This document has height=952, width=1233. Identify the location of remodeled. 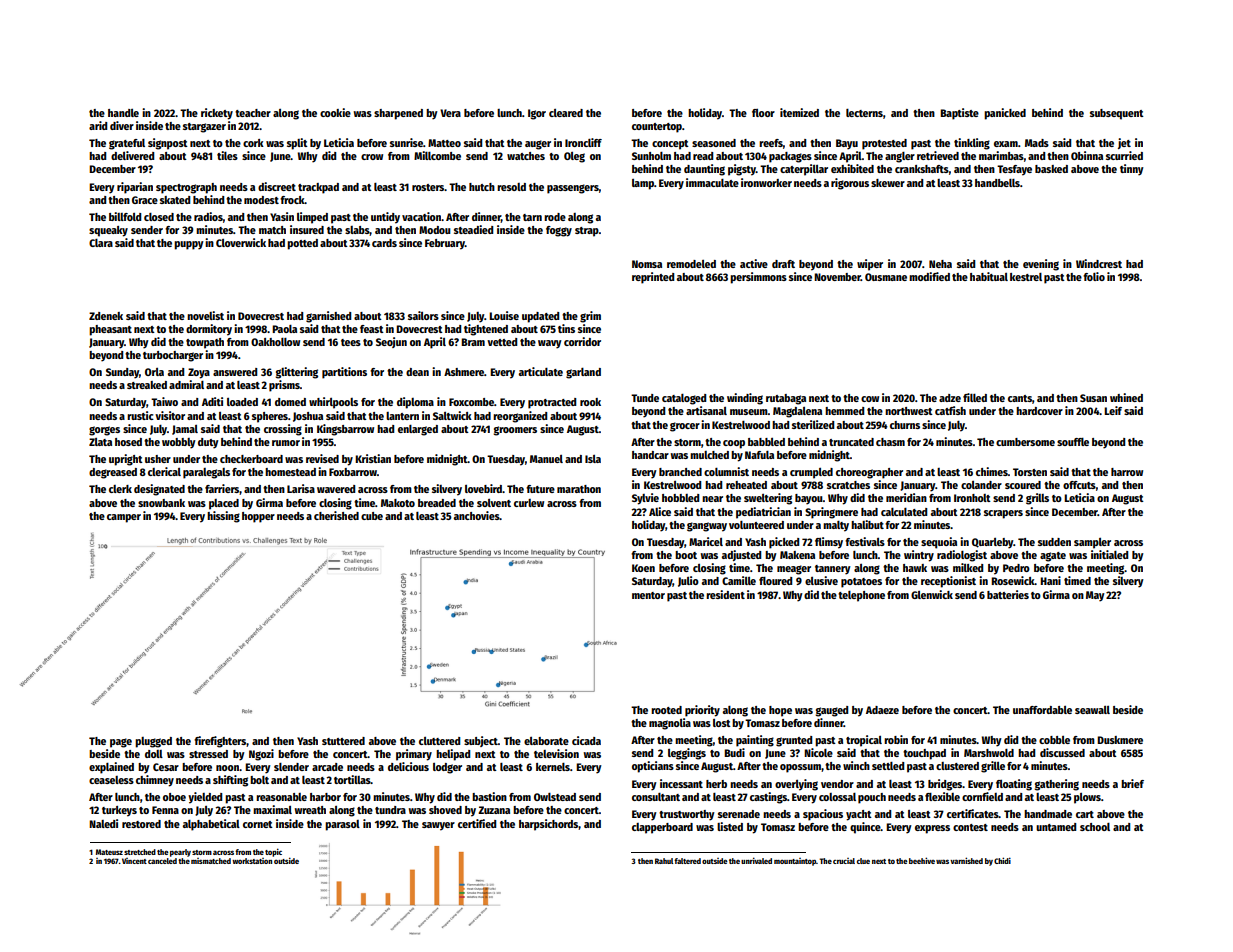
(691, 264).
